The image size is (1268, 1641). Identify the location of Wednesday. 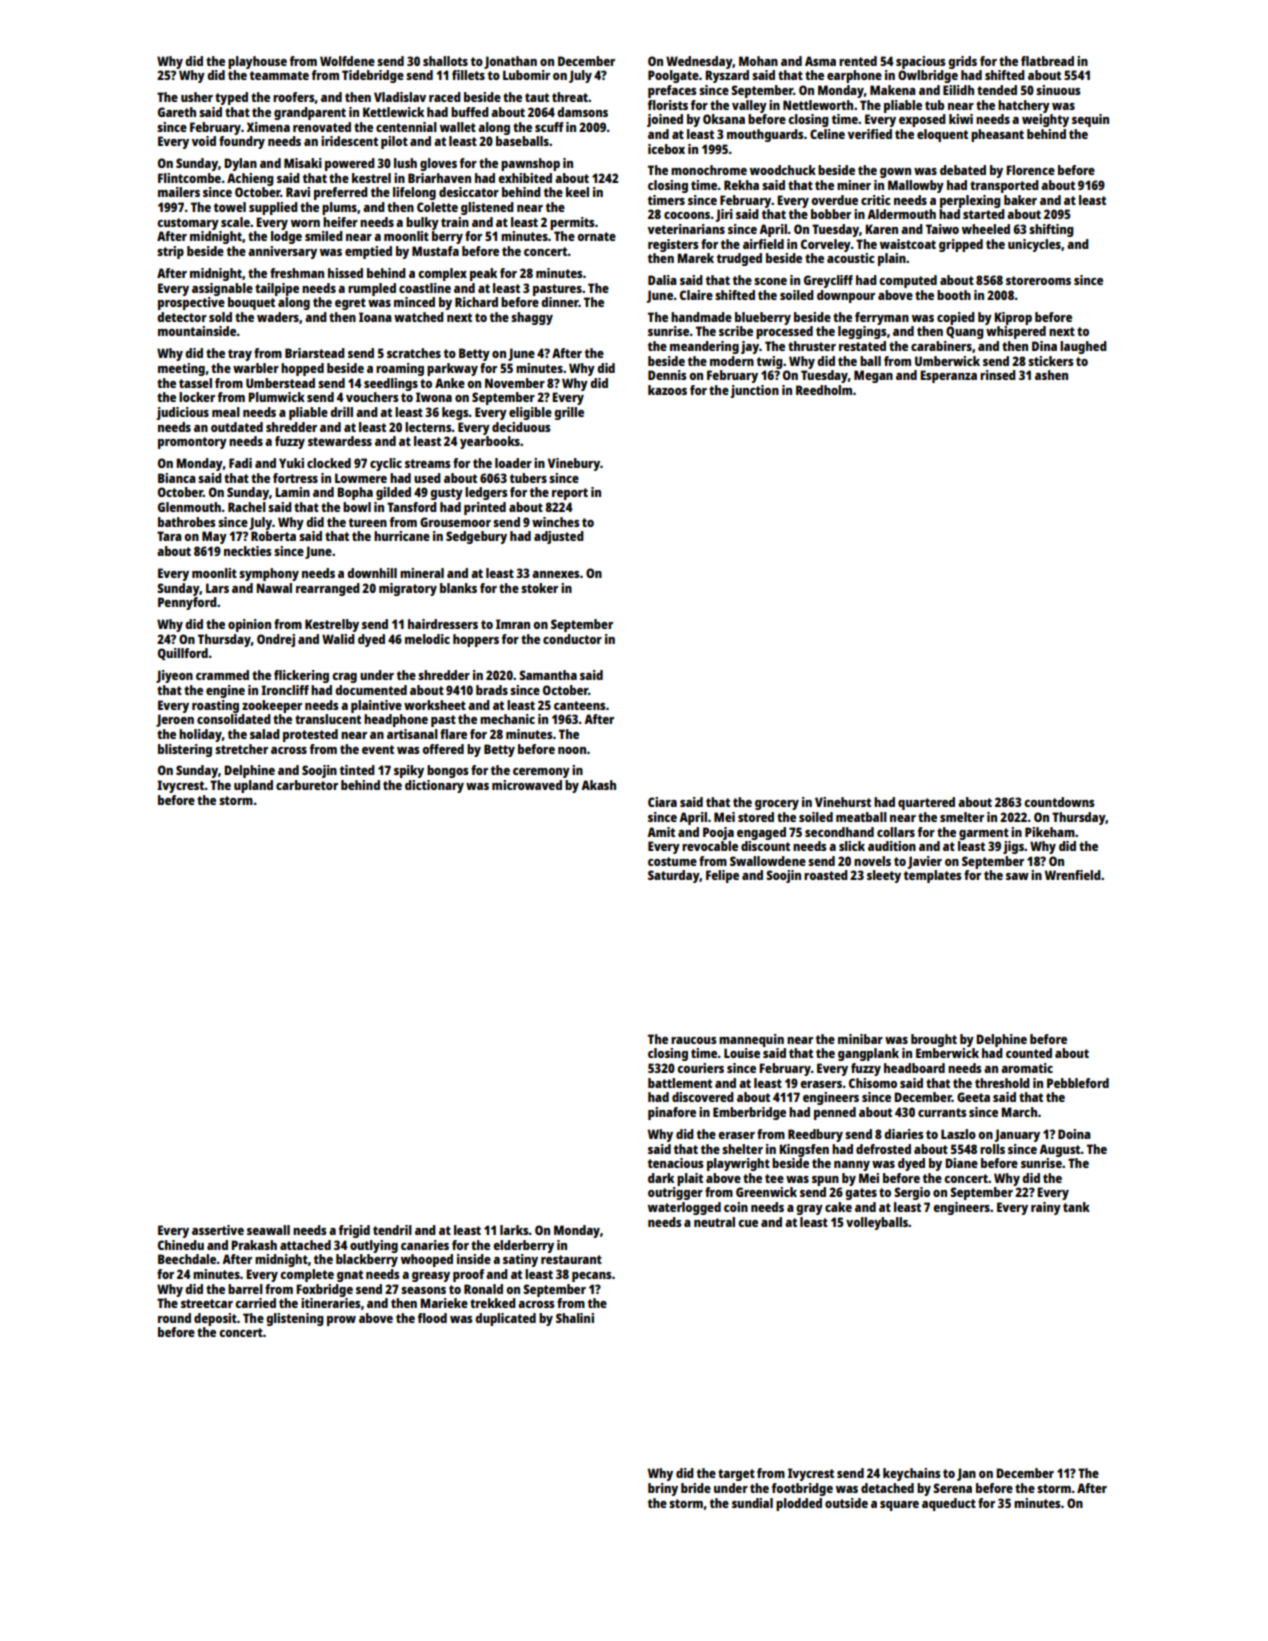
(699, 62).
